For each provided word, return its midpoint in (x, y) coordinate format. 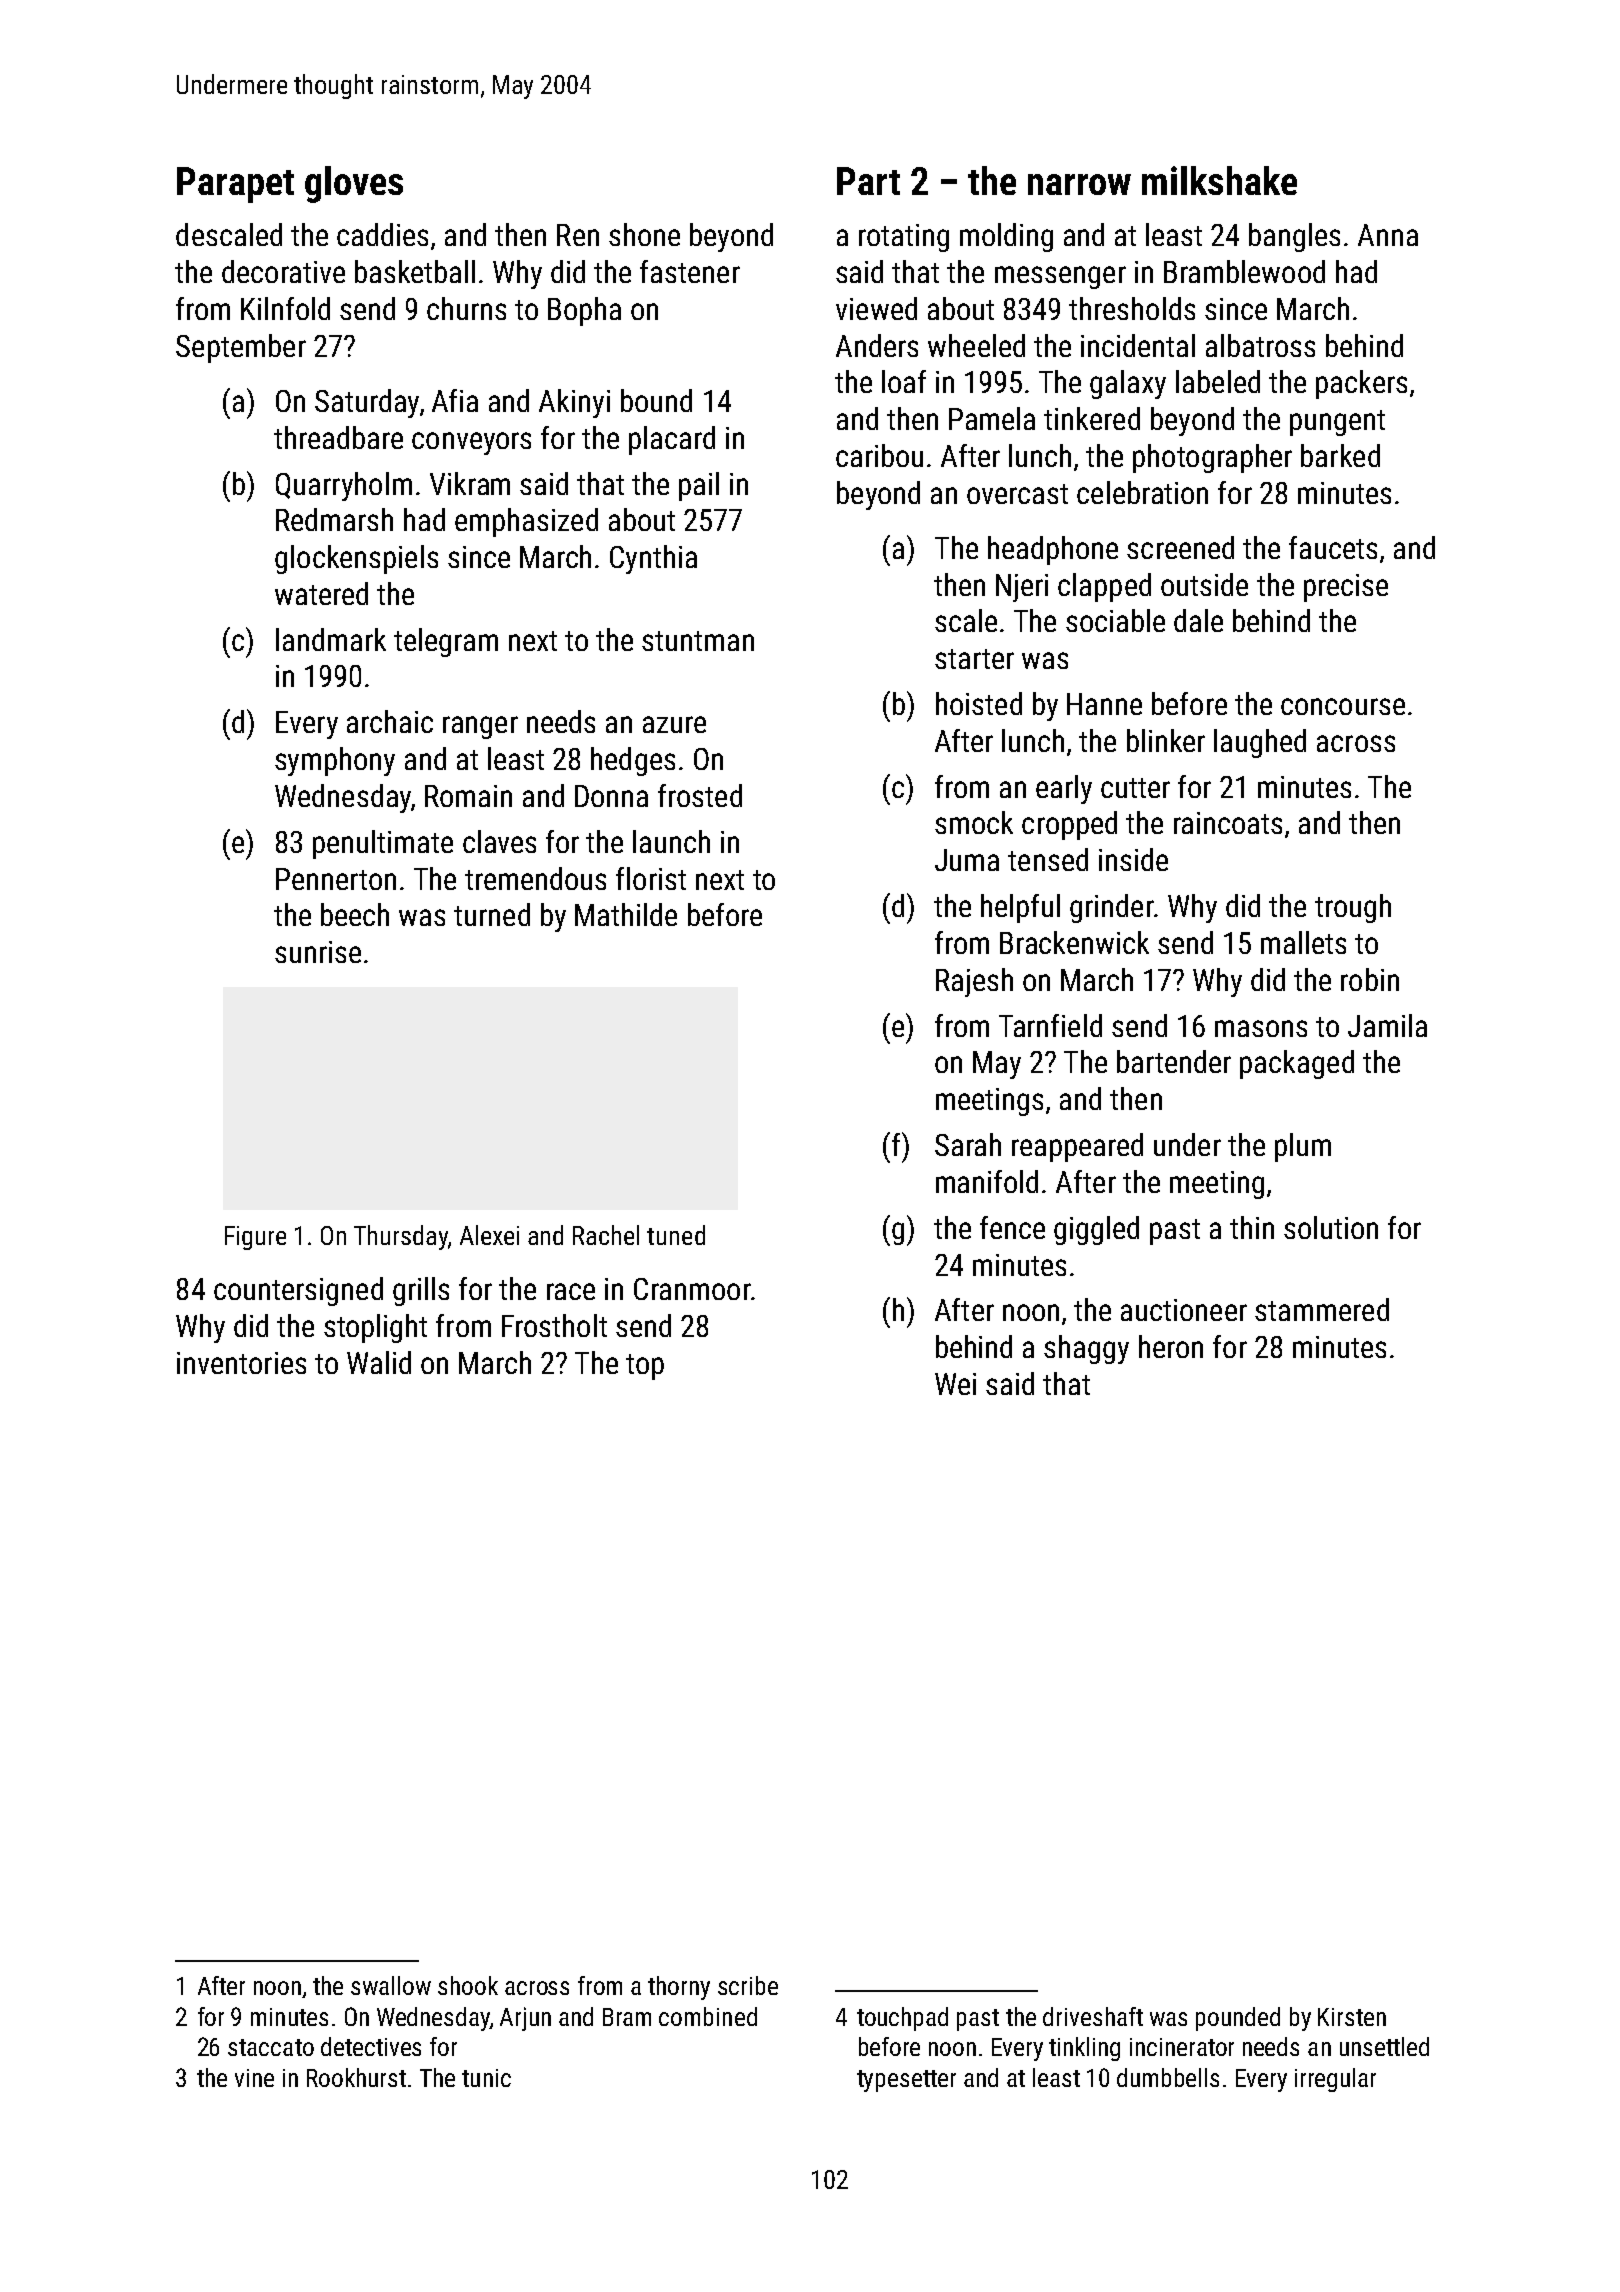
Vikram (470, 483)
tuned (676, 1235)
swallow (391, 1985)
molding (1006, 237)
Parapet (235, 185)
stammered (1322, 1309)
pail (699, 486)
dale (1198, 620)
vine (254, 2078)
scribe (748, 1985)
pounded (1238, 2019)
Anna (1388, 235)
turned (492, 914)
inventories (241, 1363)
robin (1370, 979)
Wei (955, 1384)
